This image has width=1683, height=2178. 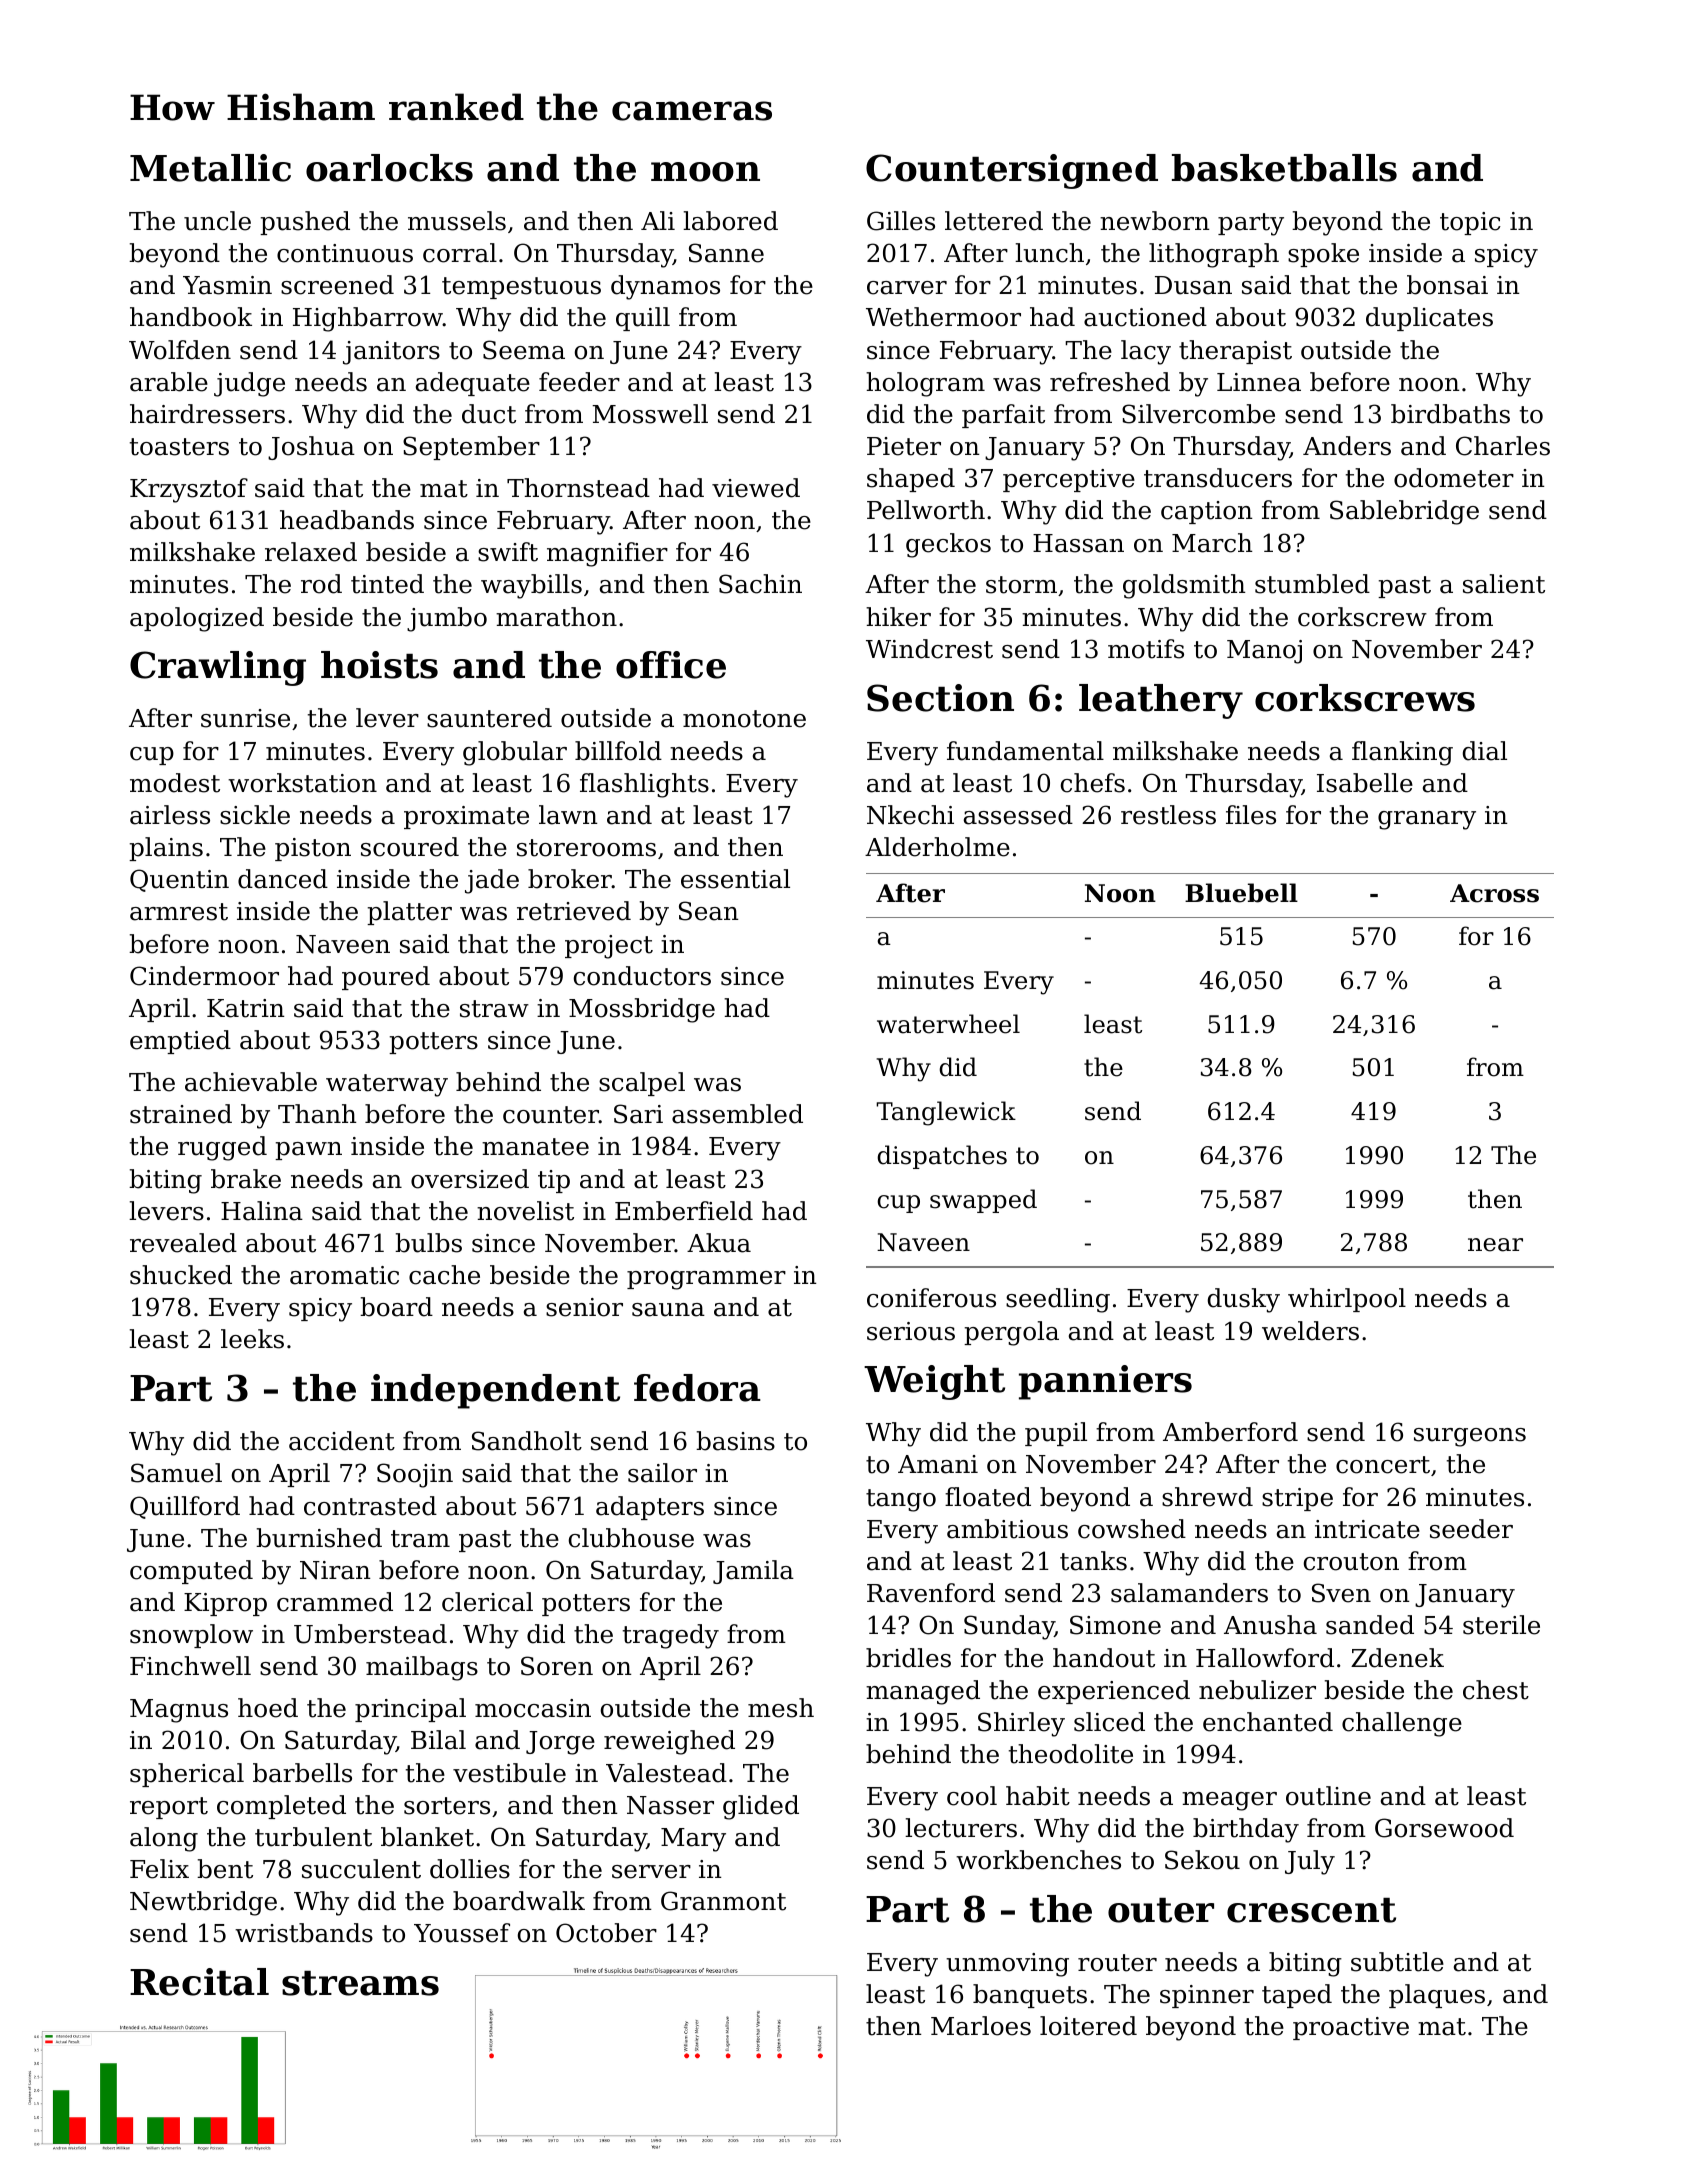 What do you see at coordinates (386, 978) in the image?
I see `poured` at bounding box center [386, 978].
